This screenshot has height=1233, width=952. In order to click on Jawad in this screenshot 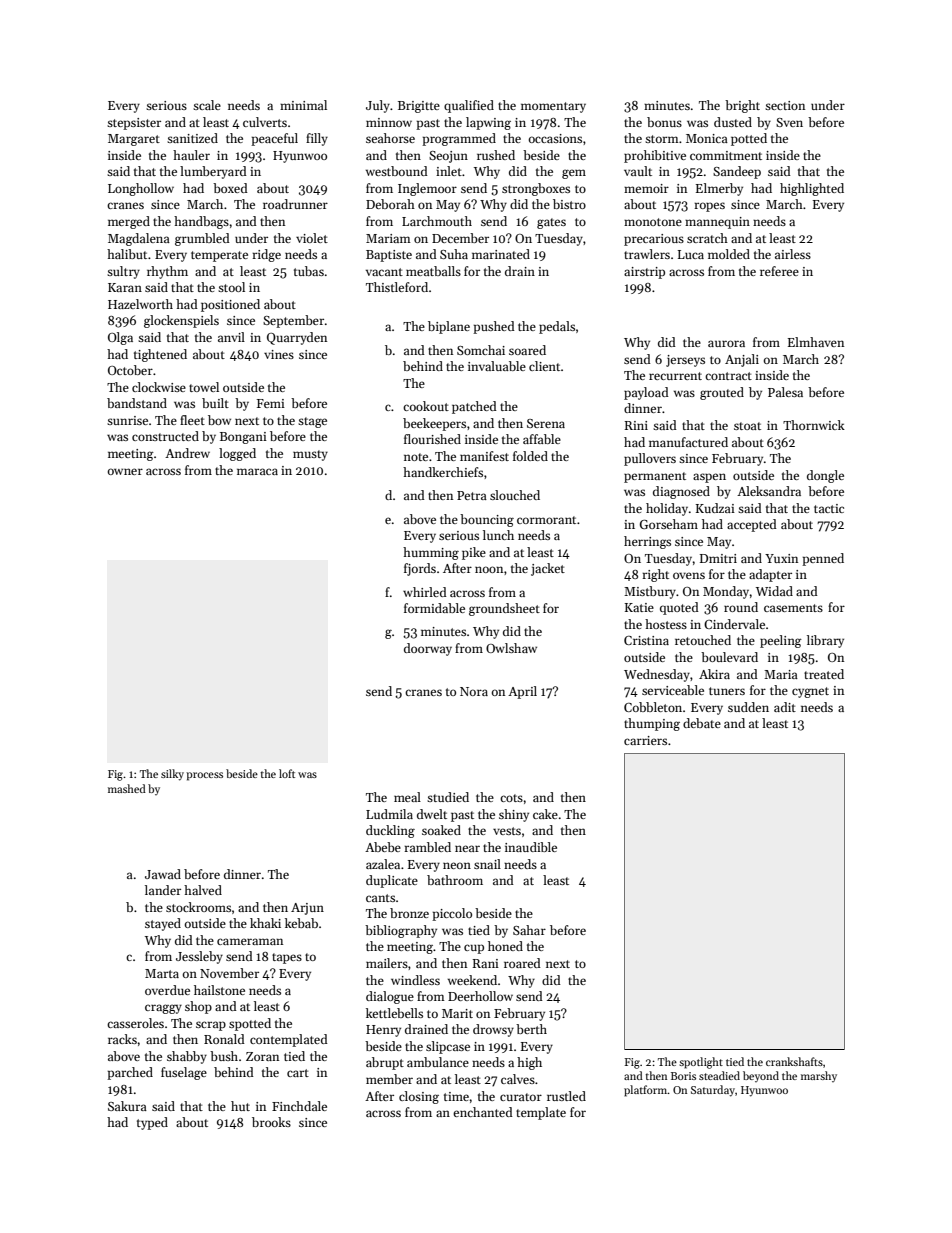, I will do `click(163, 874)`.
